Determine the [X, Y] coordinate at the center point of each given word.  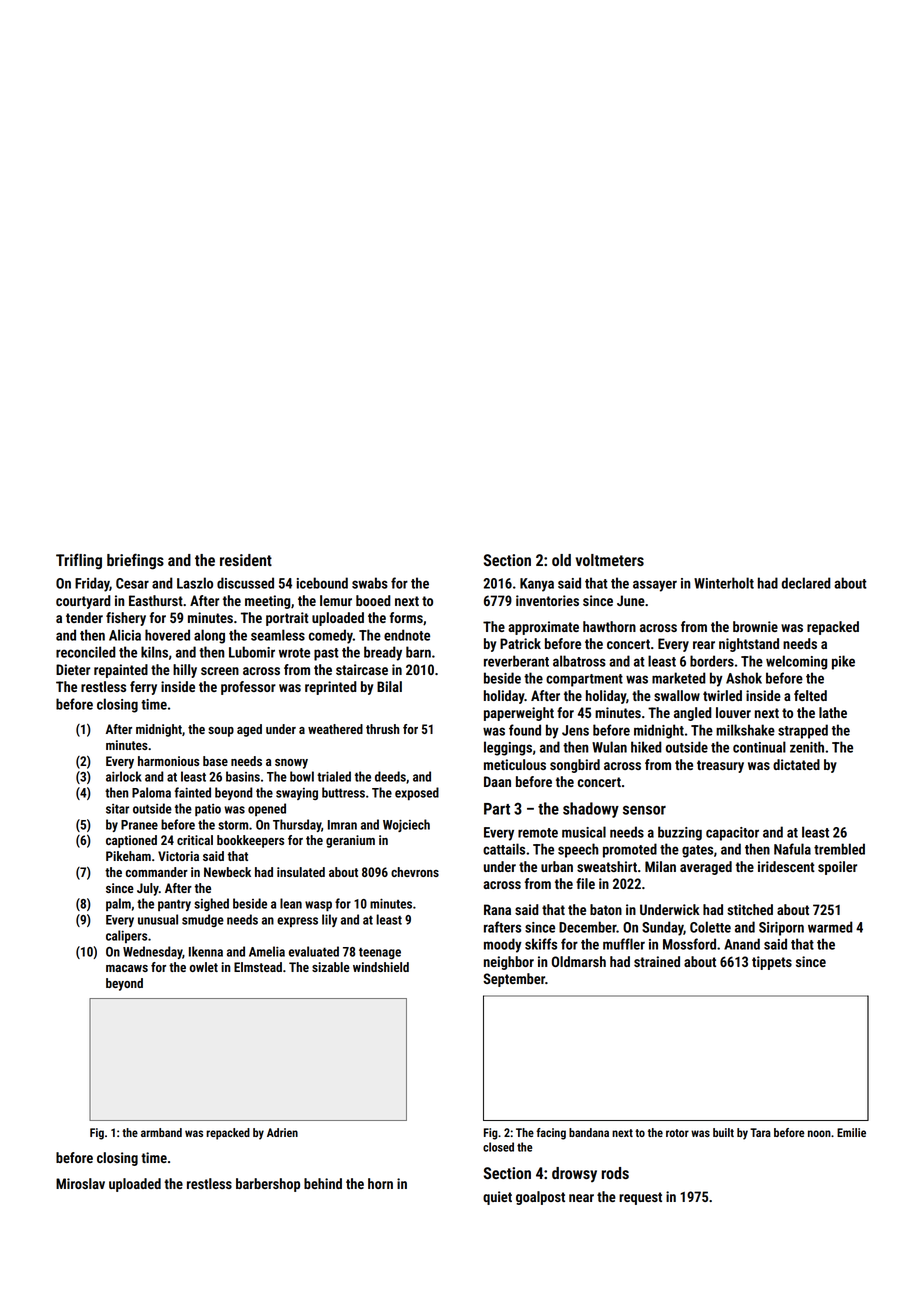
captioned [131, 841]
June [631, 600]
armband [161, 1132]
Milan [660, 866]
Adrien [282, 1132]
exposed [417, 793]
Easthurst [156, 600]
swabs [370, 583]
